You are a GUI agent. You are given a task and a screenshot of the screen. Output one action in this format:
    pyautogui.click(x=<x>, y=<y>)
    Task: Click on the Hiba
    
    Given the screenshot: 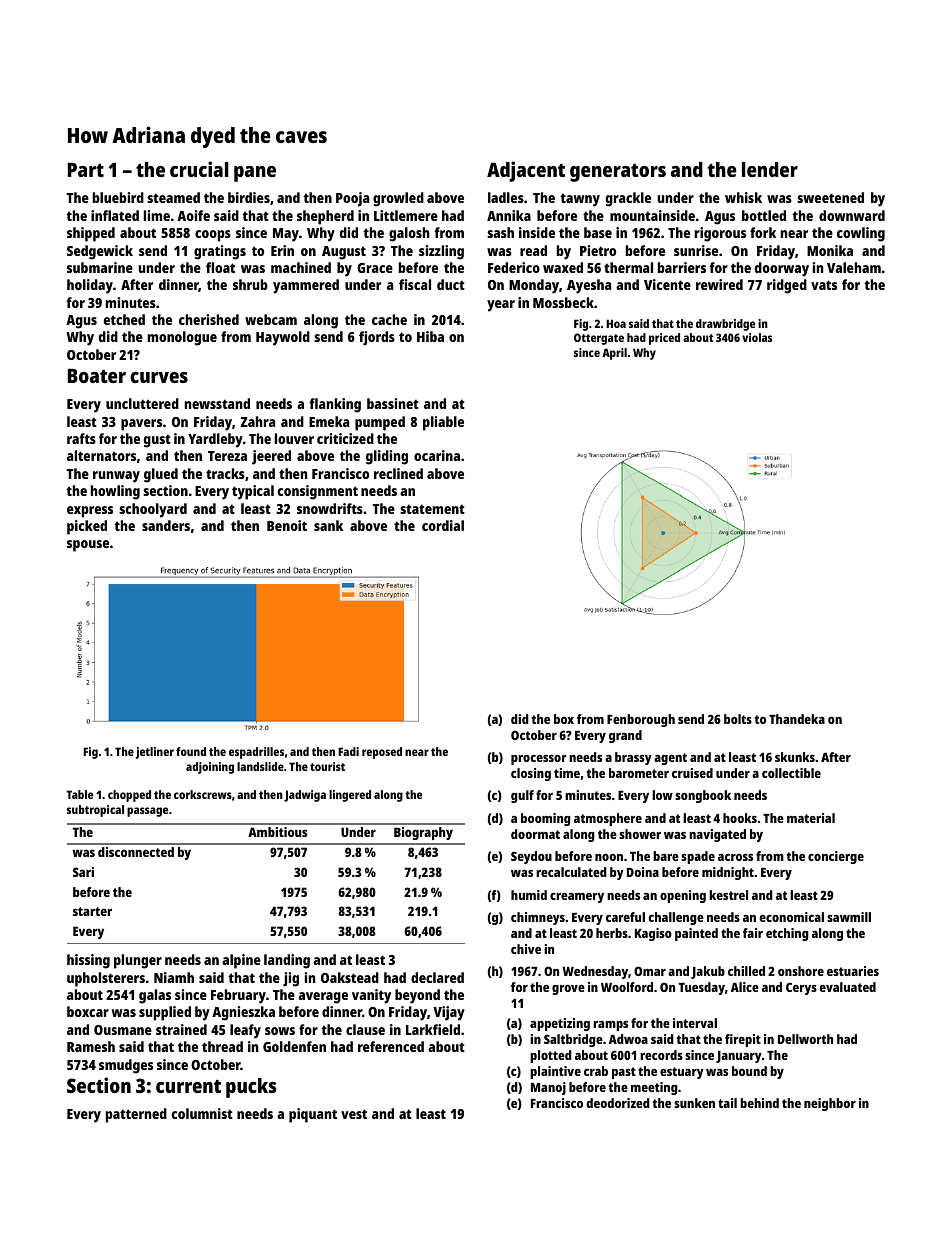 What is the action you would take?
    pyautogui.click(x=430, y=336)
